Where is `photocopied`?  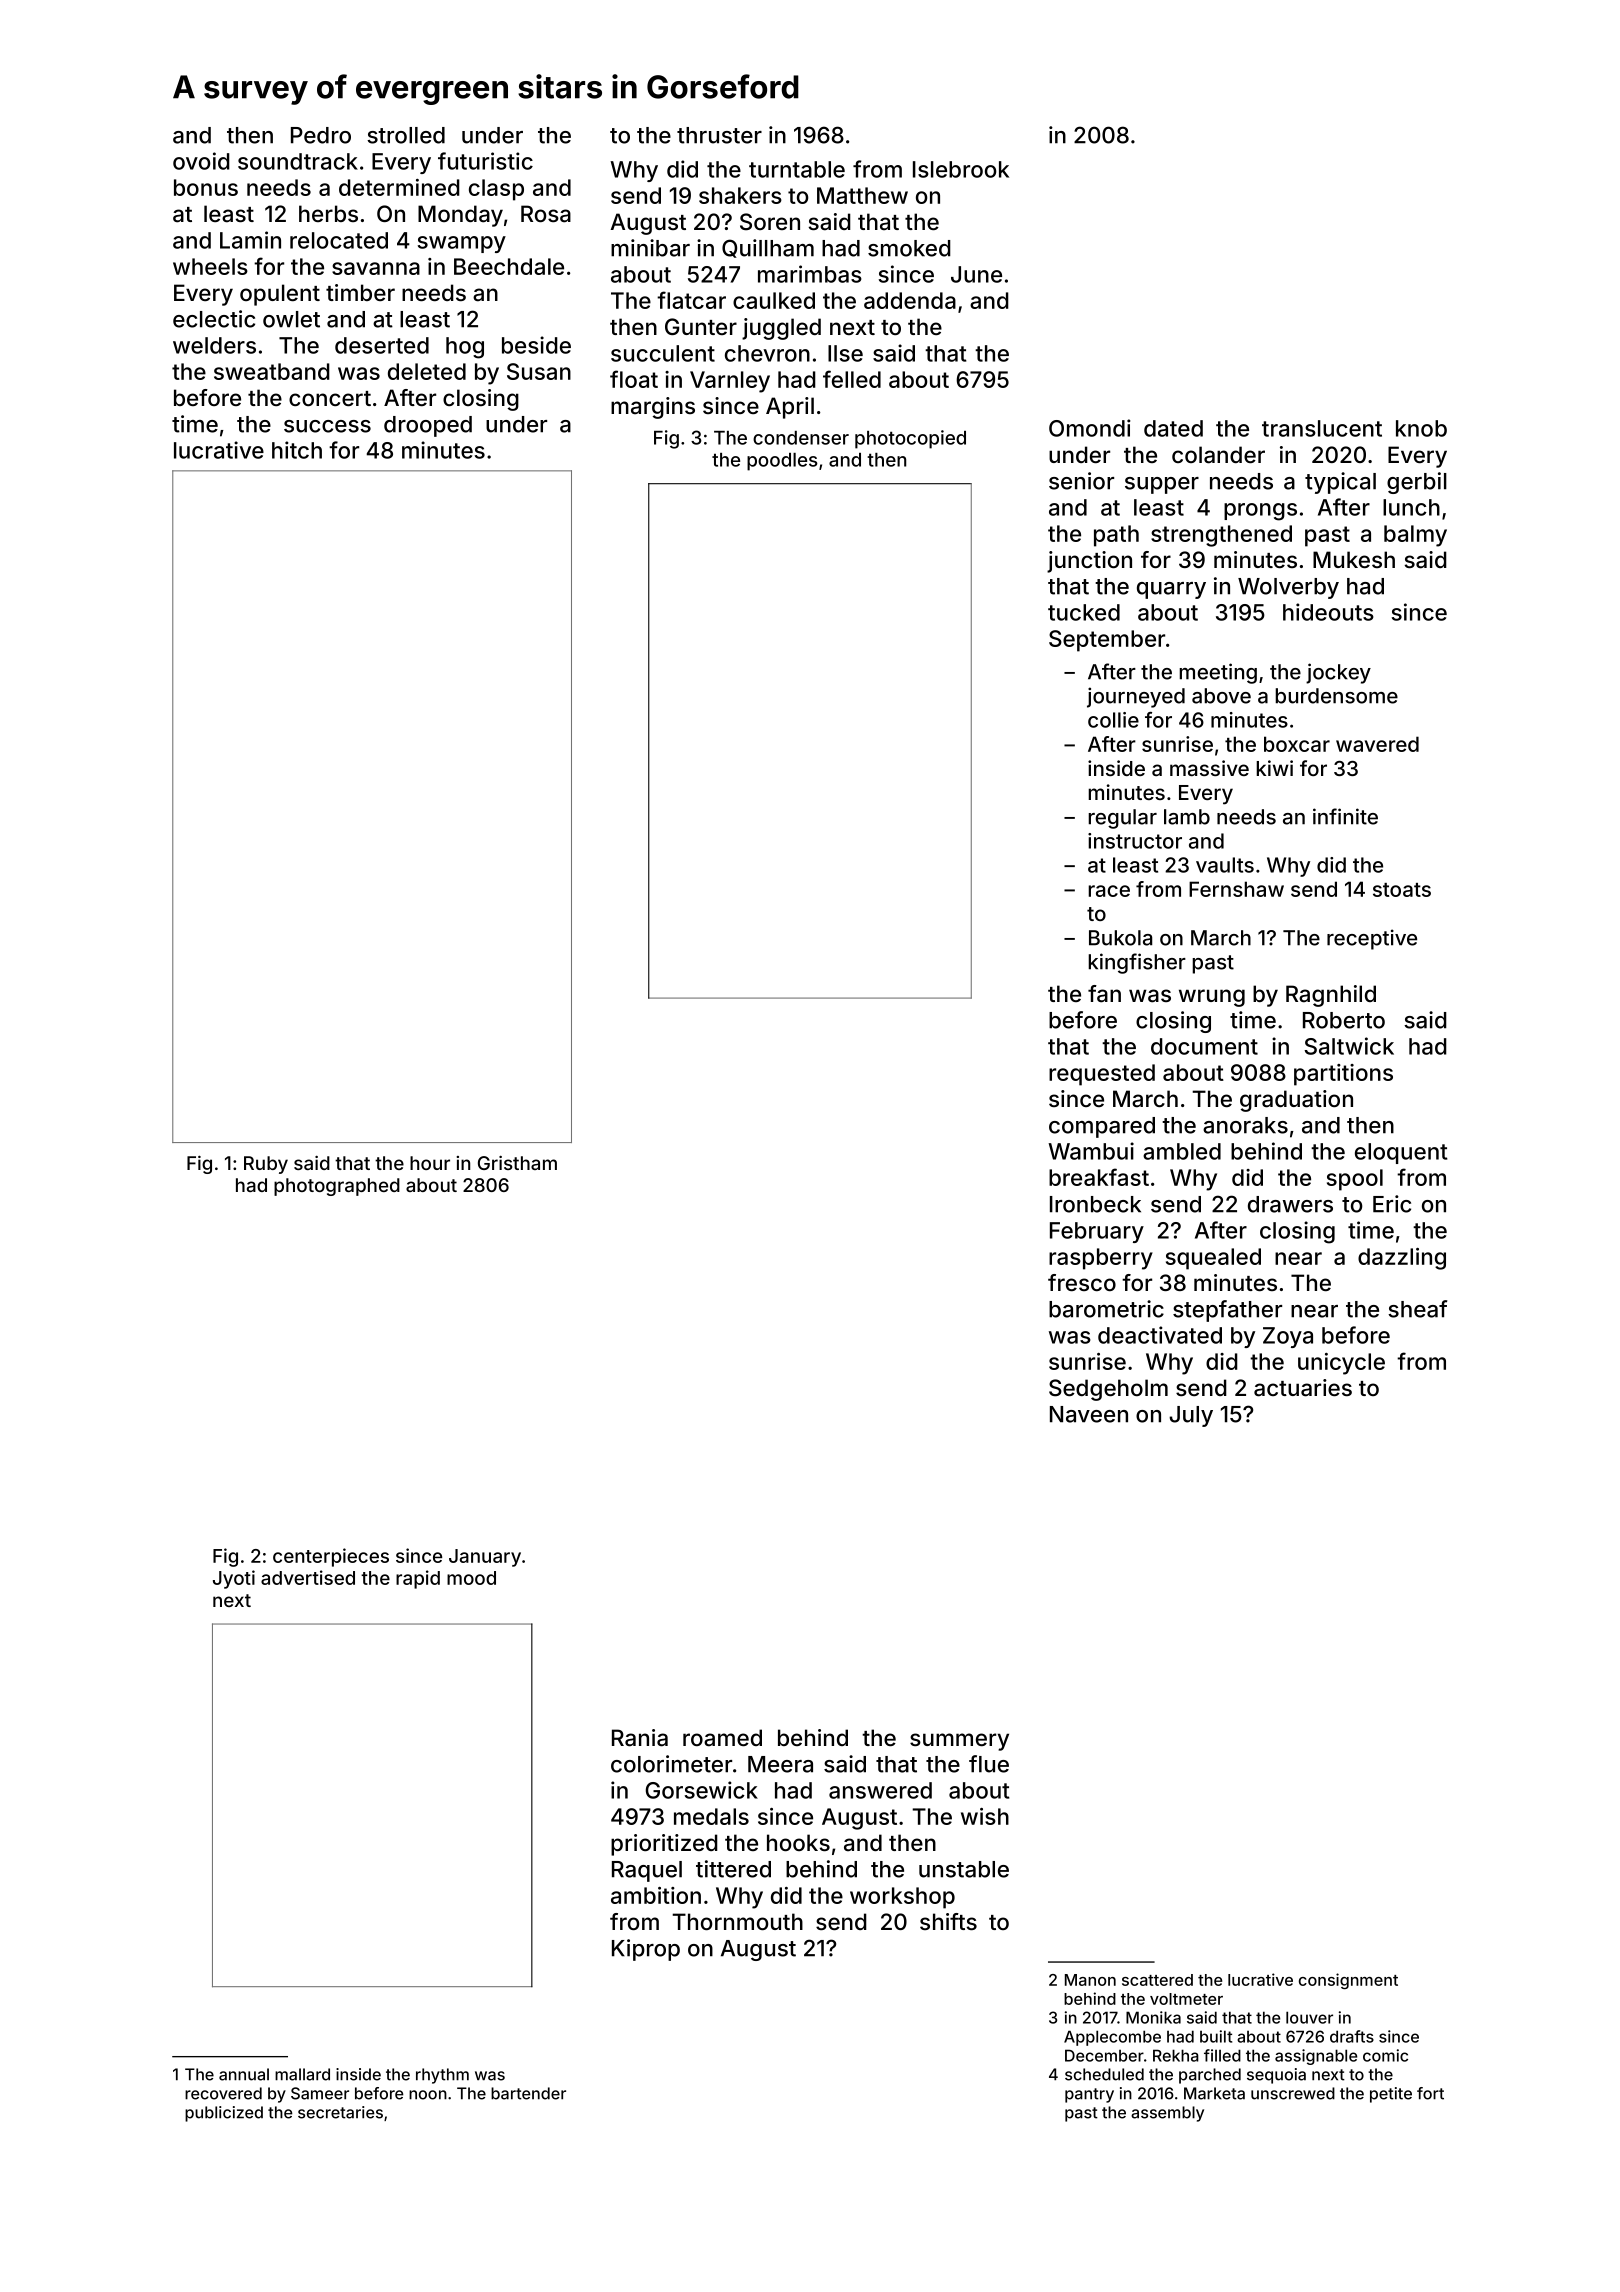 photocopied is located at coordinates (910, 439).
